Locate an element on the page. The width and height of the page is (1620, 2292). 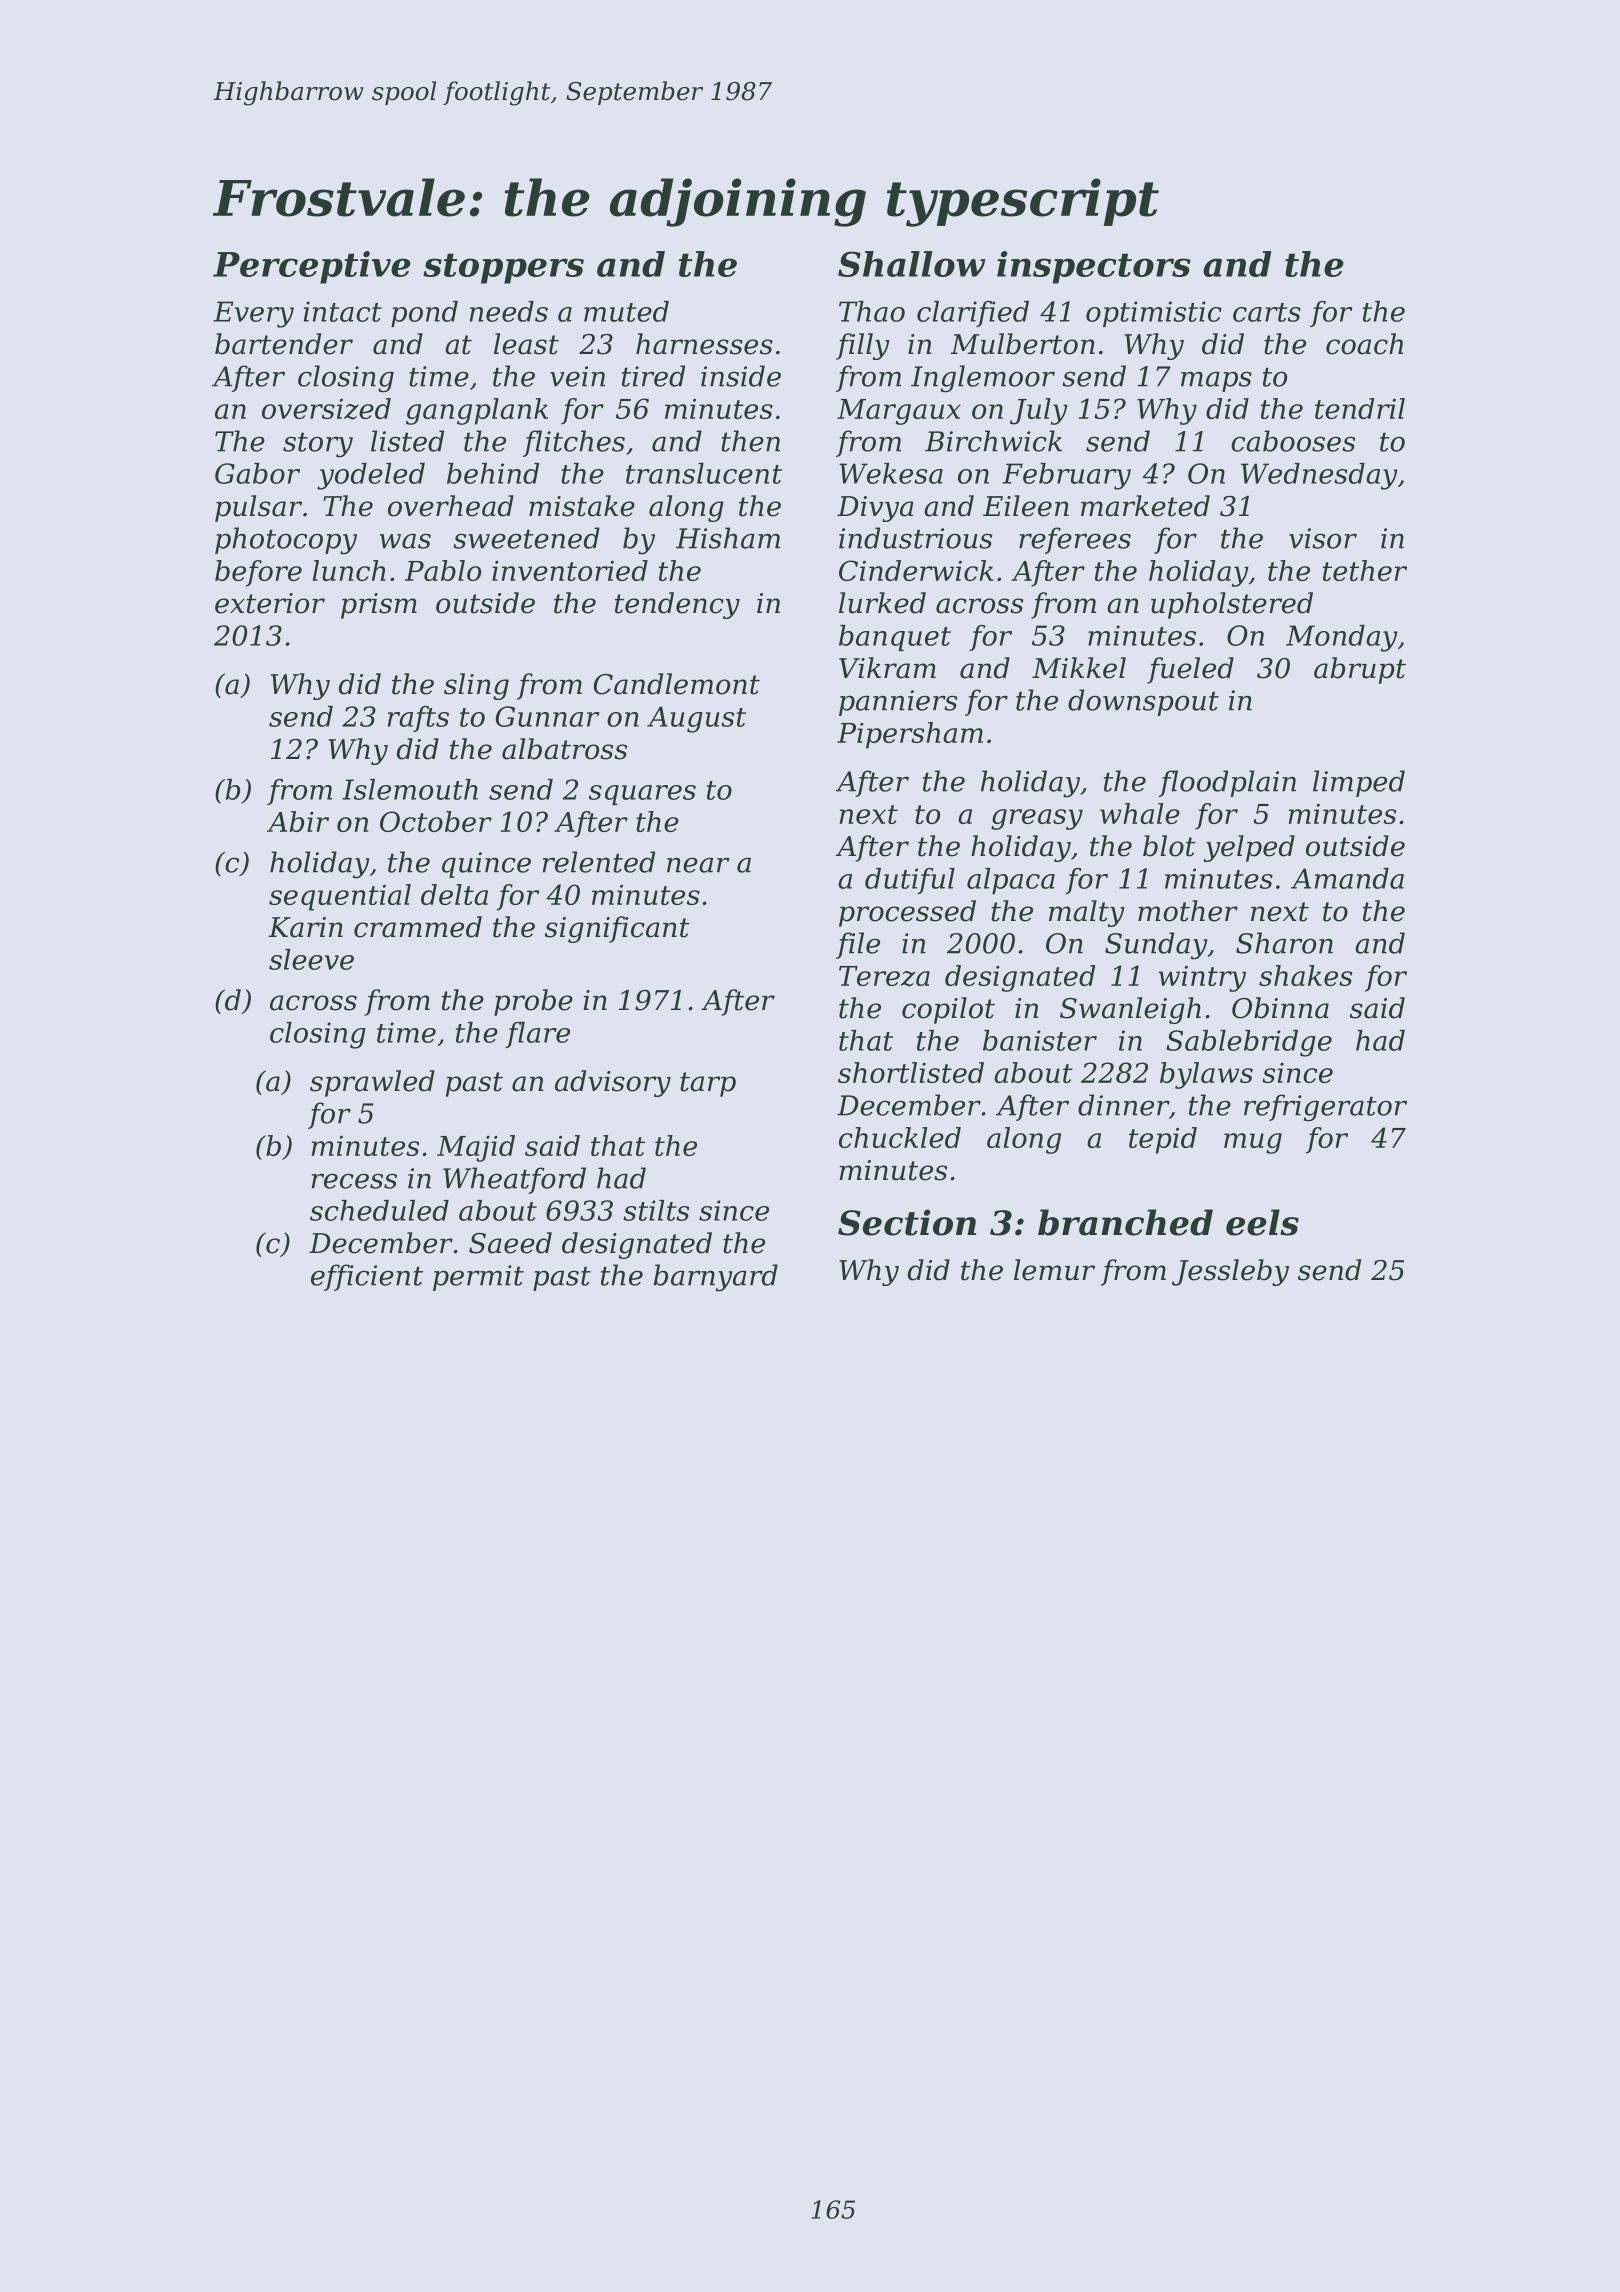
refrigerator is located at coordinates (1325, 1108).
